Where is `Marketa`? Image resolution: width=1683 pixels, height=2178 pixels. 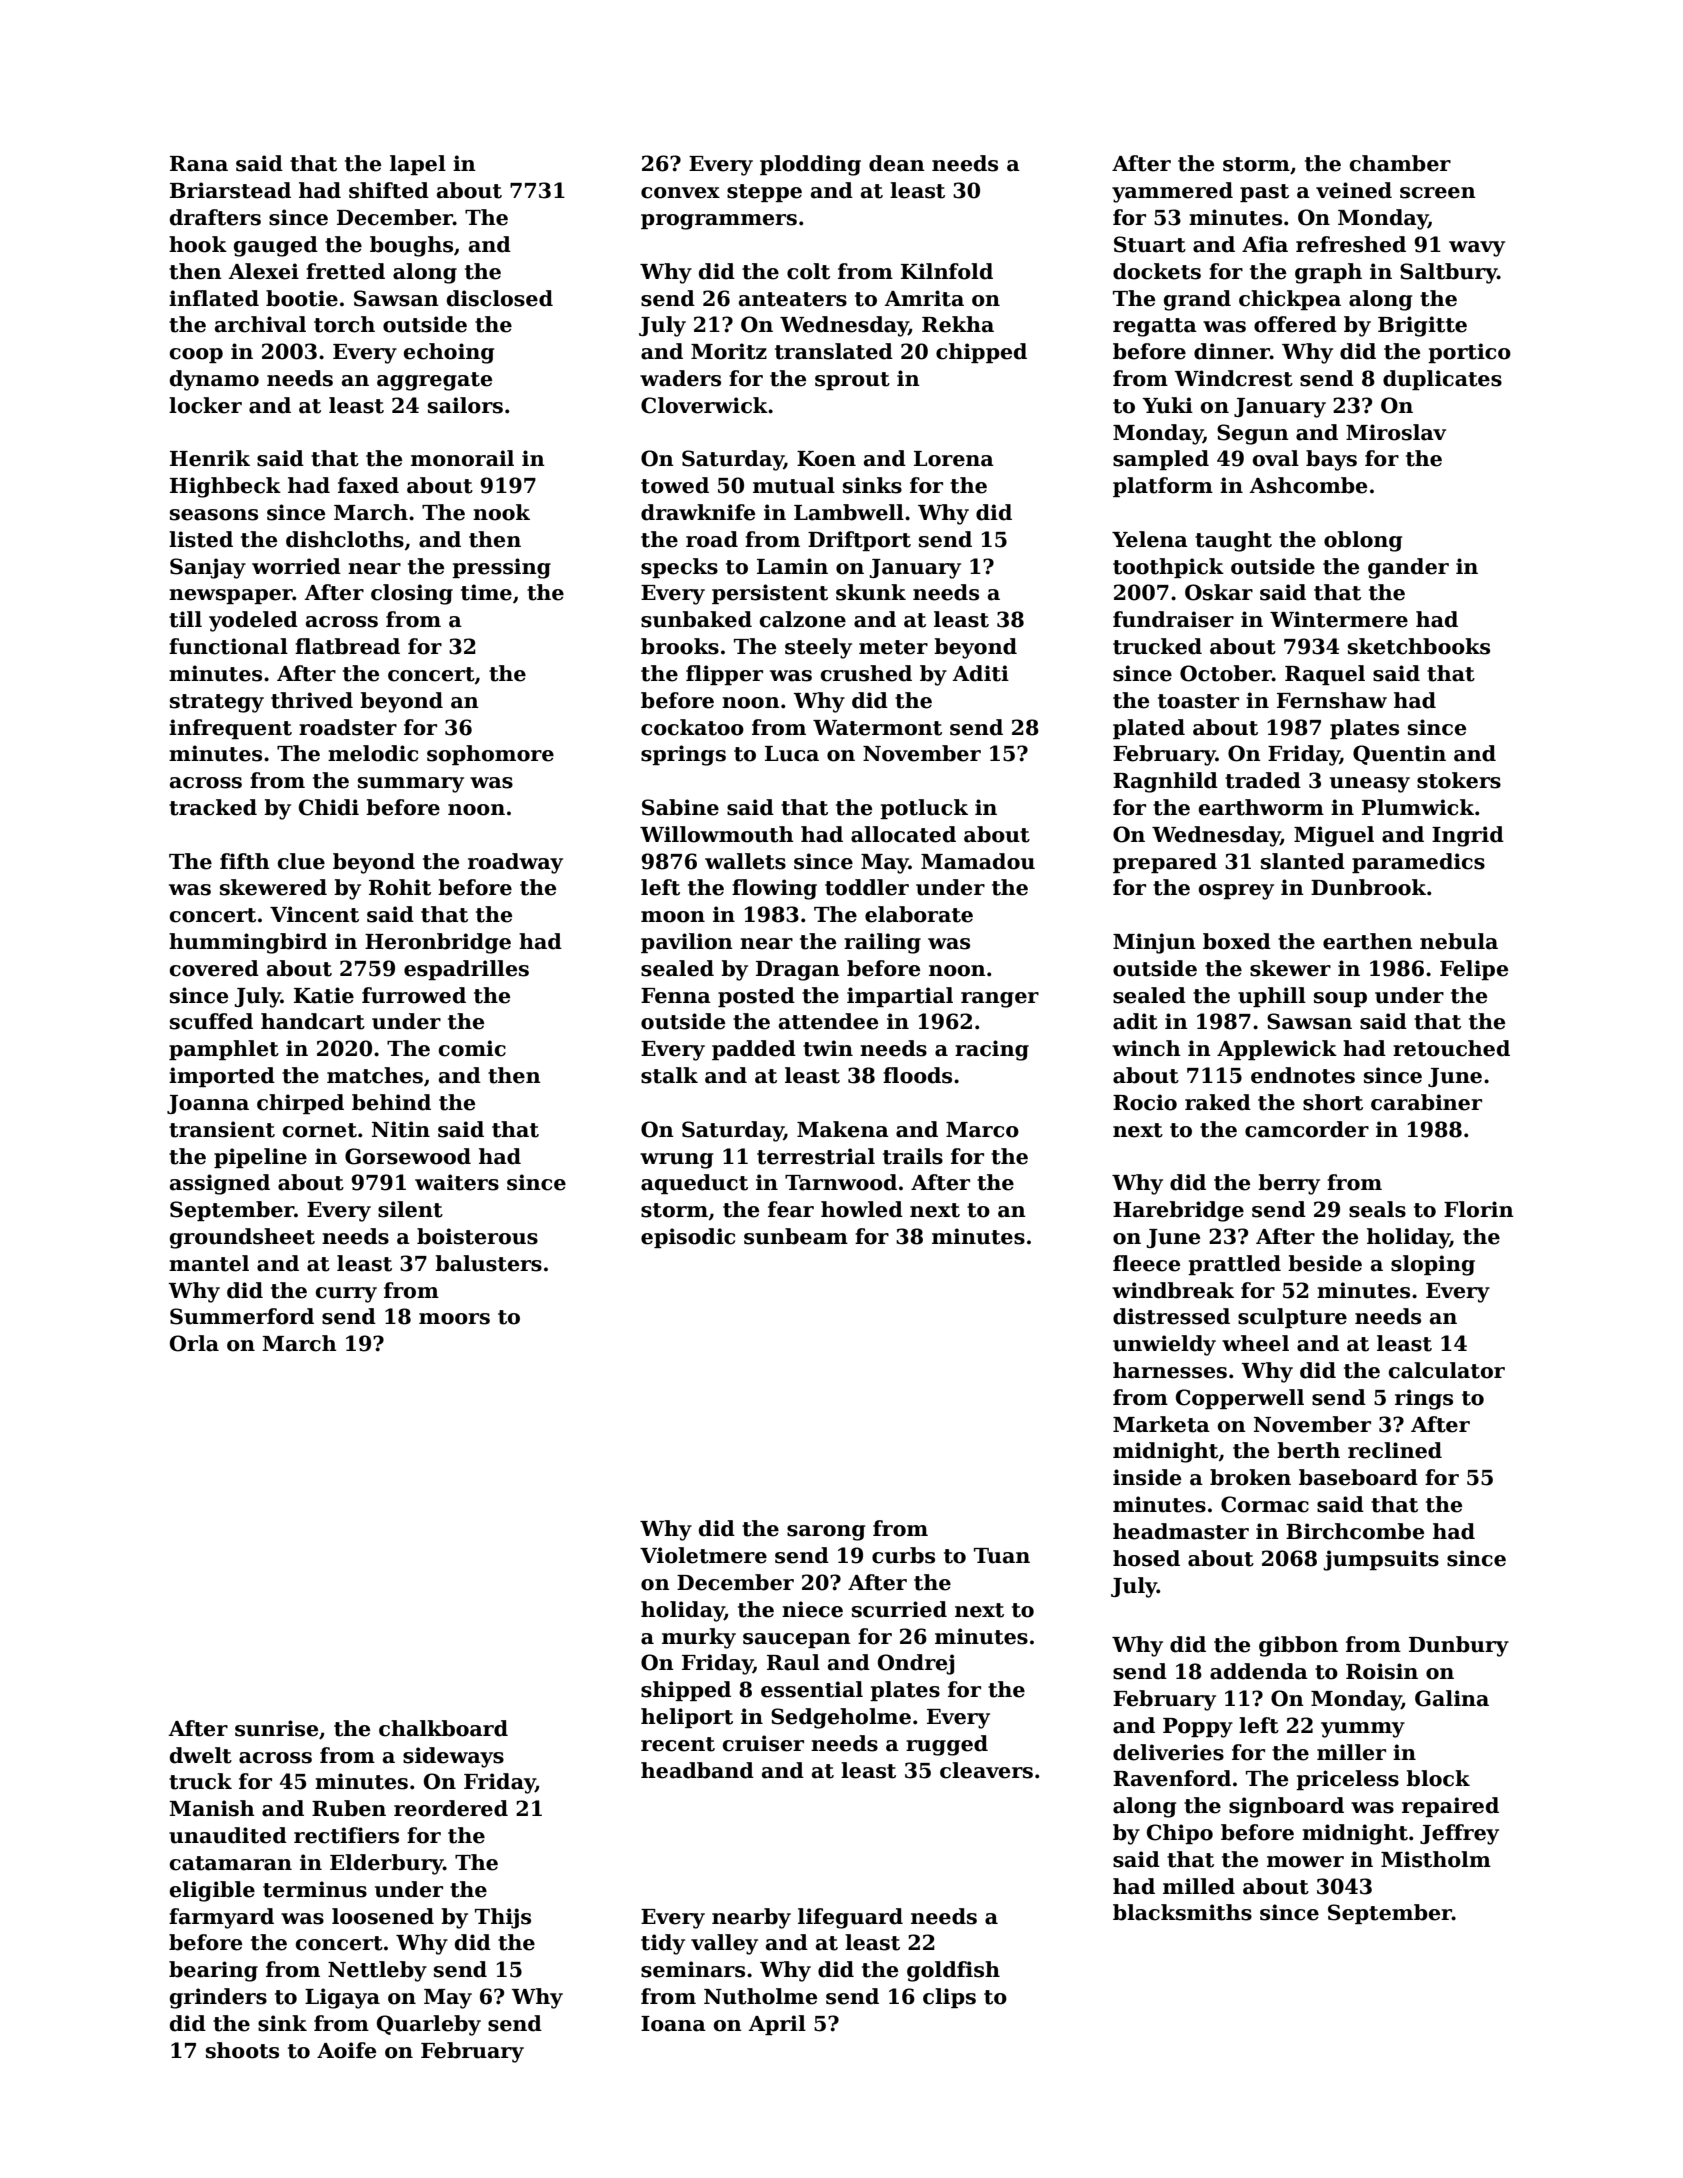
Marketa is located at coordinates (1161, 1424).
